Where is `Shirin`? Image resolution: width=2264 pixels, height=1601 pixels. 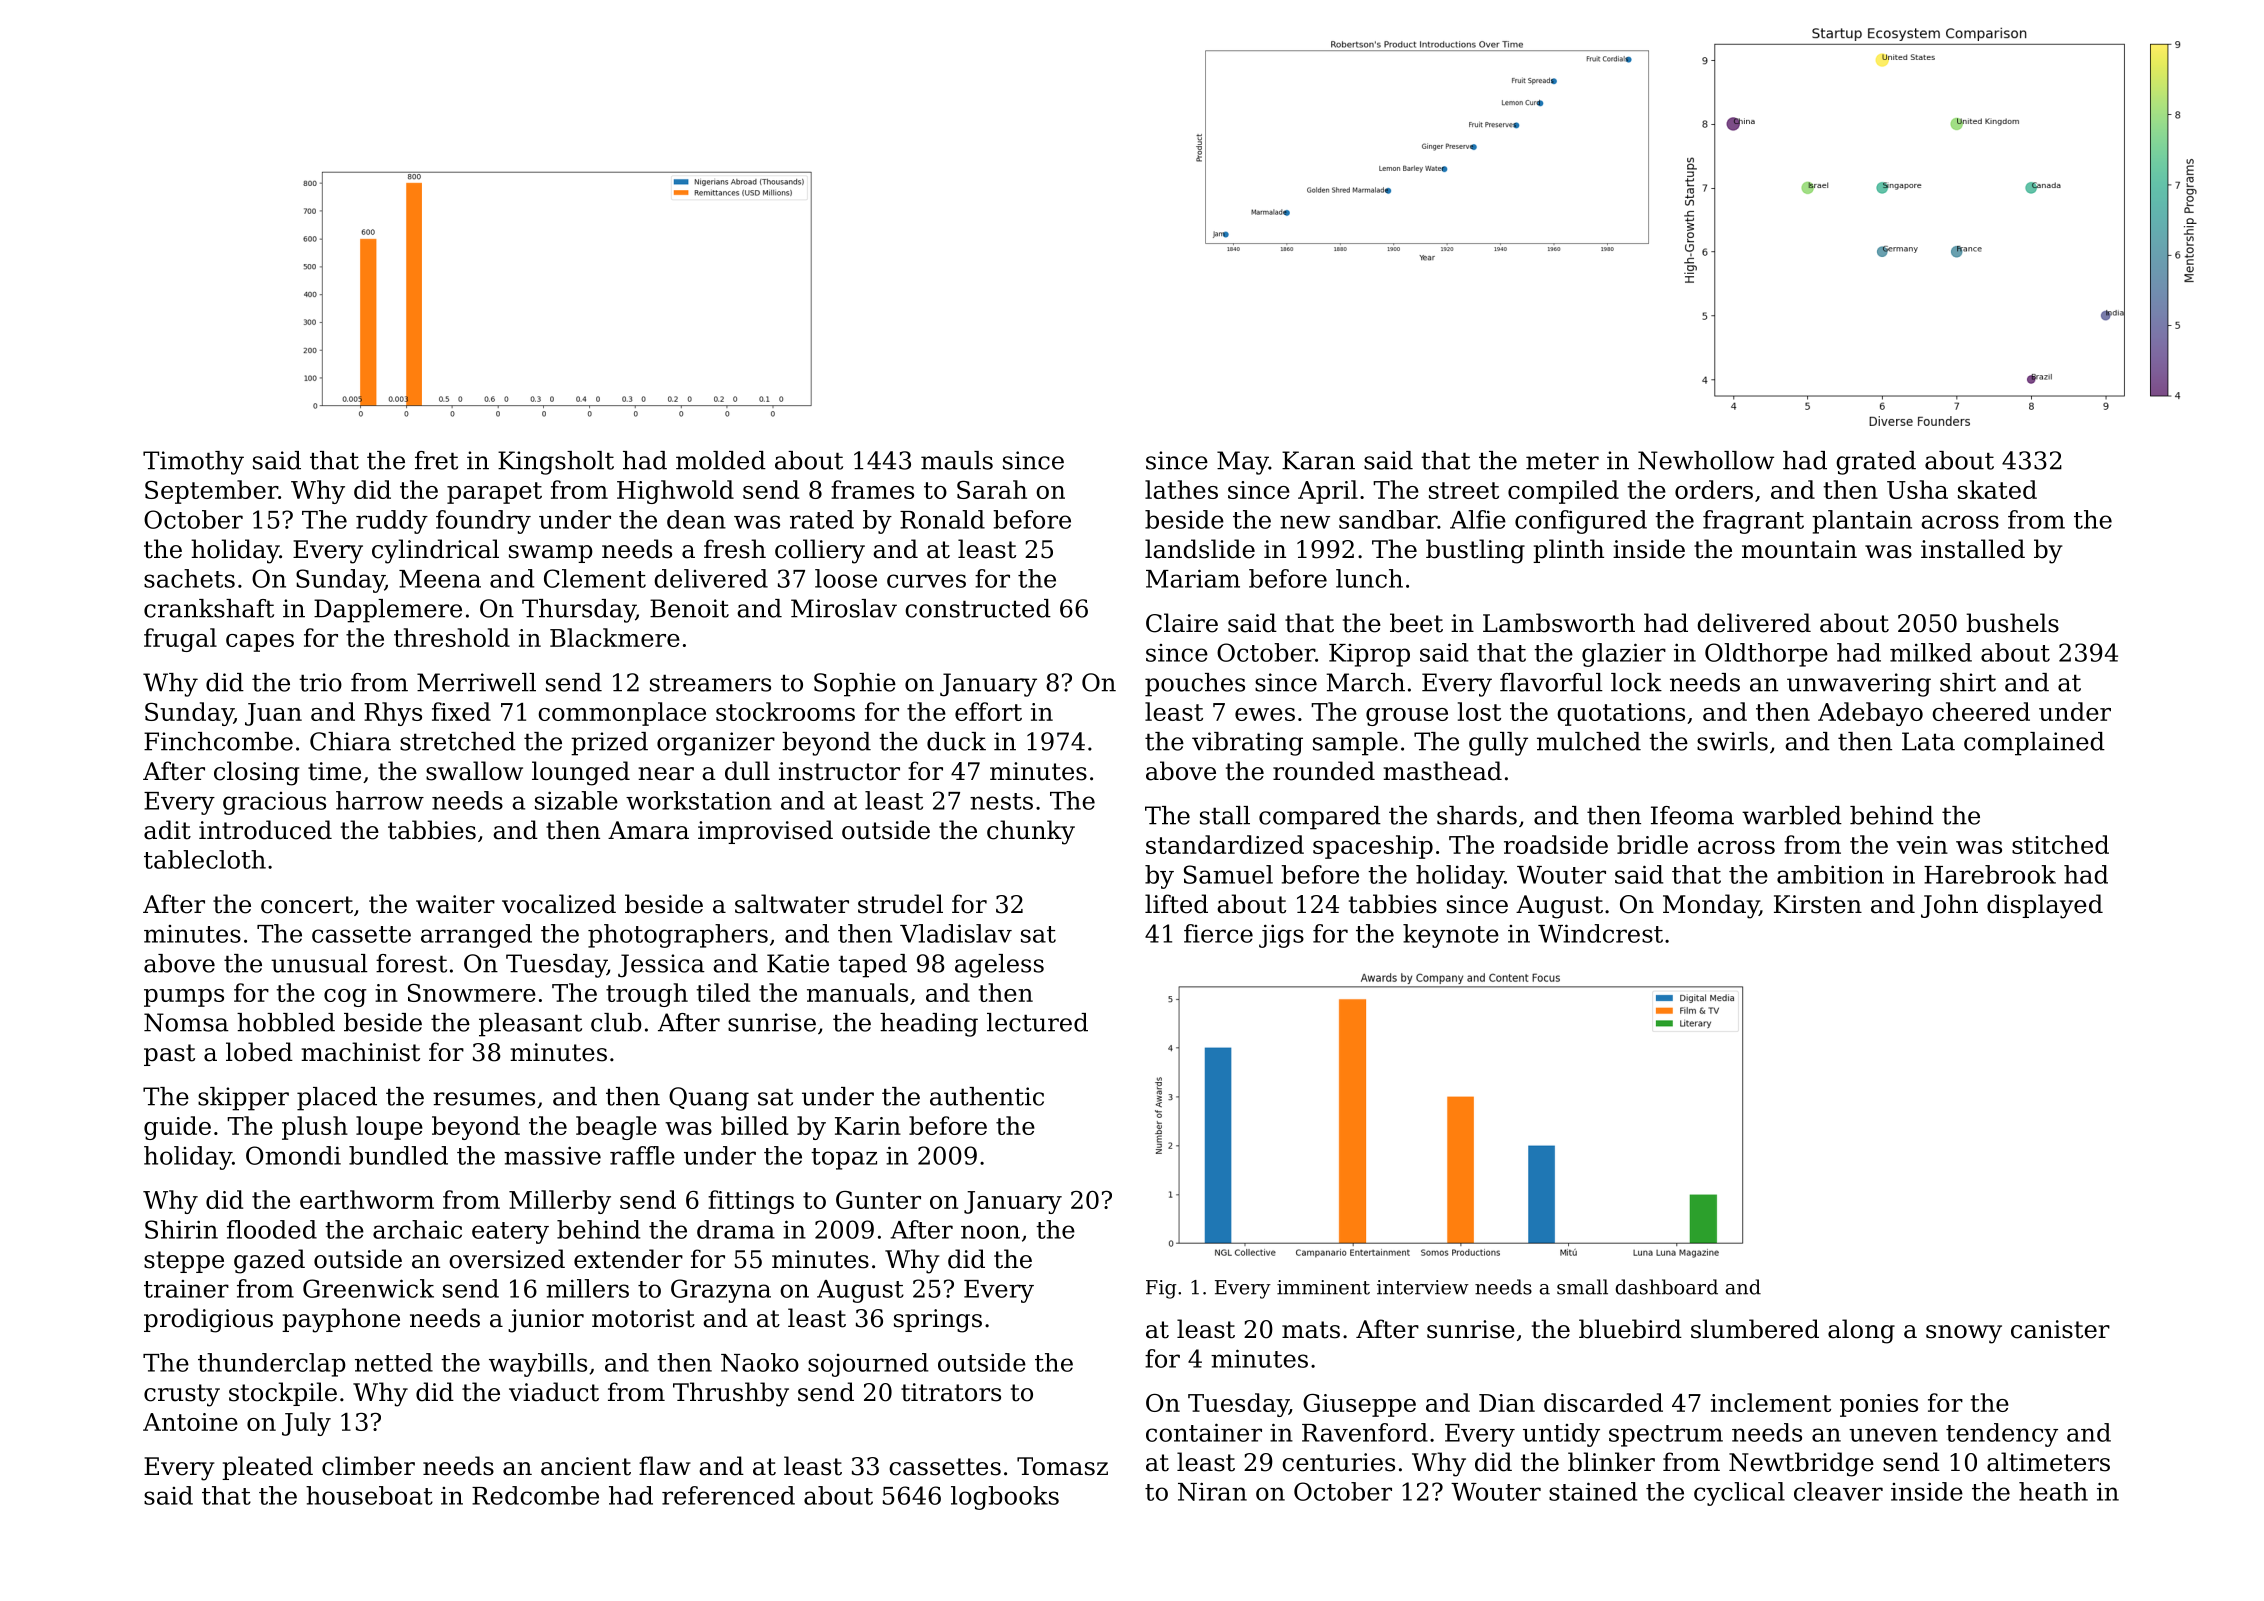 Shirin is located at coordinates (181, 1229).
